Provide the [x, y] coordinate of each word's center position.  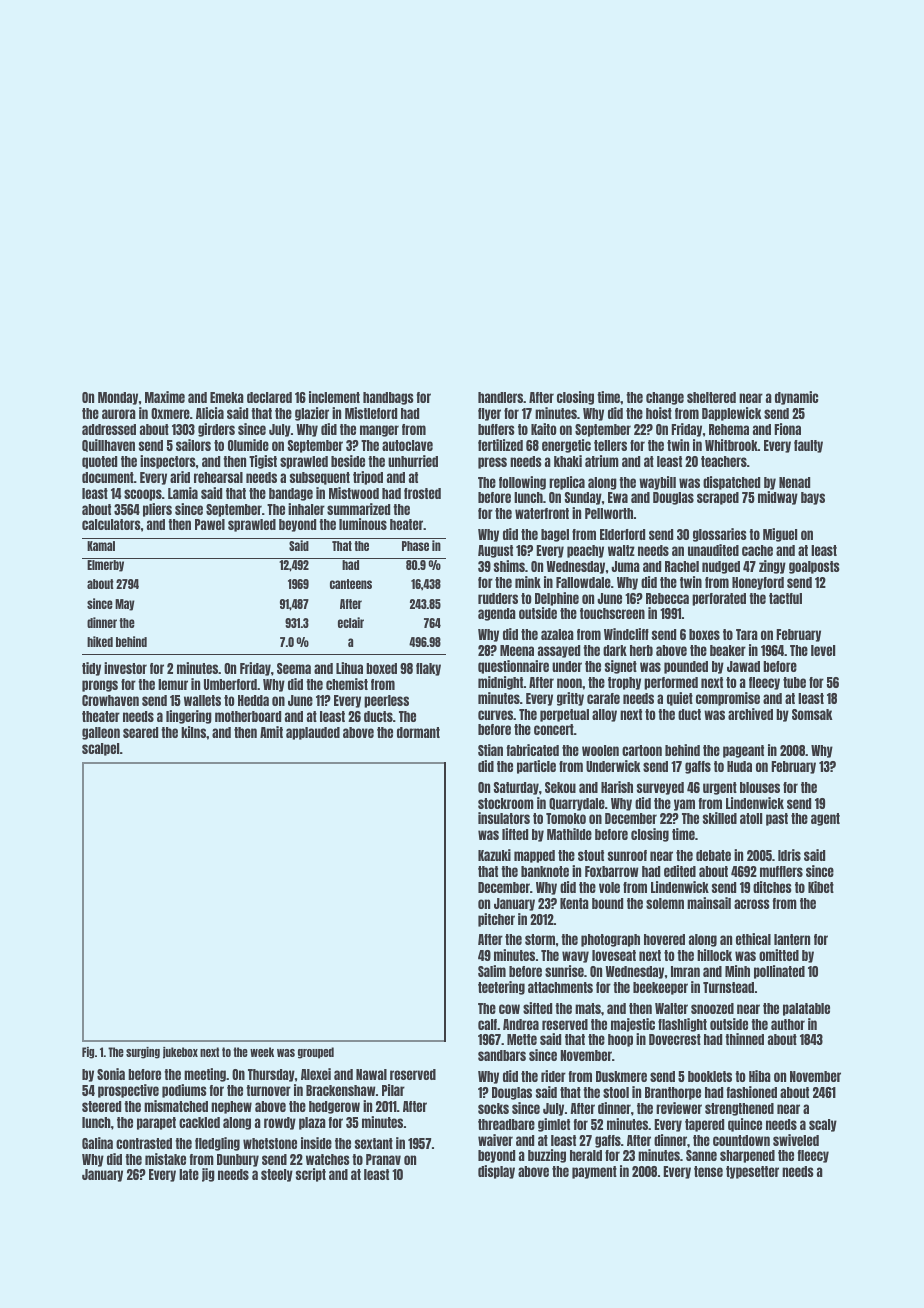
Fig [88, 1053]
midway [778, 498]
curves [495, 715]
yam [684, 805]
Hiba [760, 1076]
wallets [202, 700]
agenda [497, 614]
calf [487, 1024]
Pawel [210, 524]
